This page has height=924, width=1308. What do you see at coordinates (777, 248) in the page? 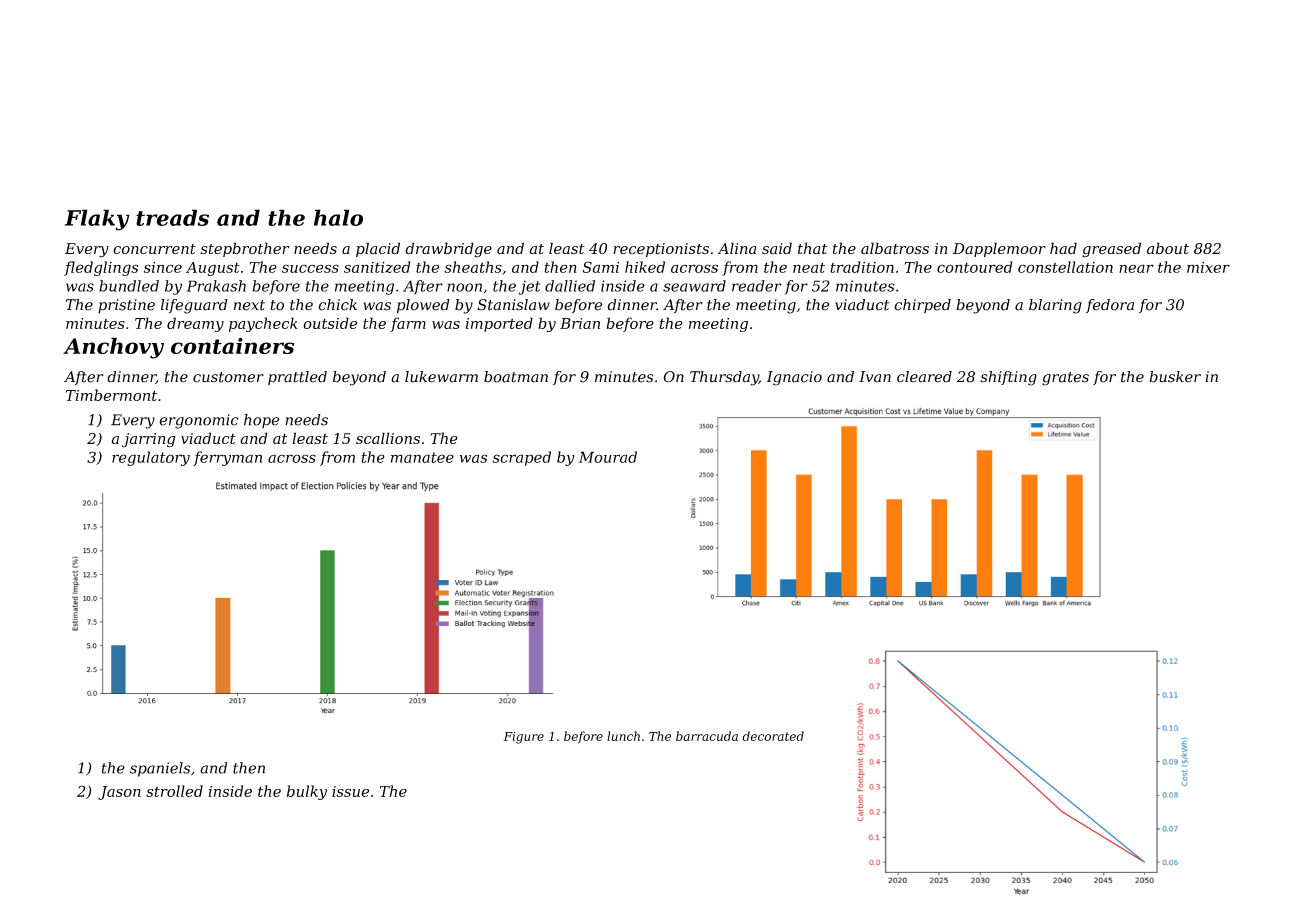
I see `said` at bounding box center [777, 248].
